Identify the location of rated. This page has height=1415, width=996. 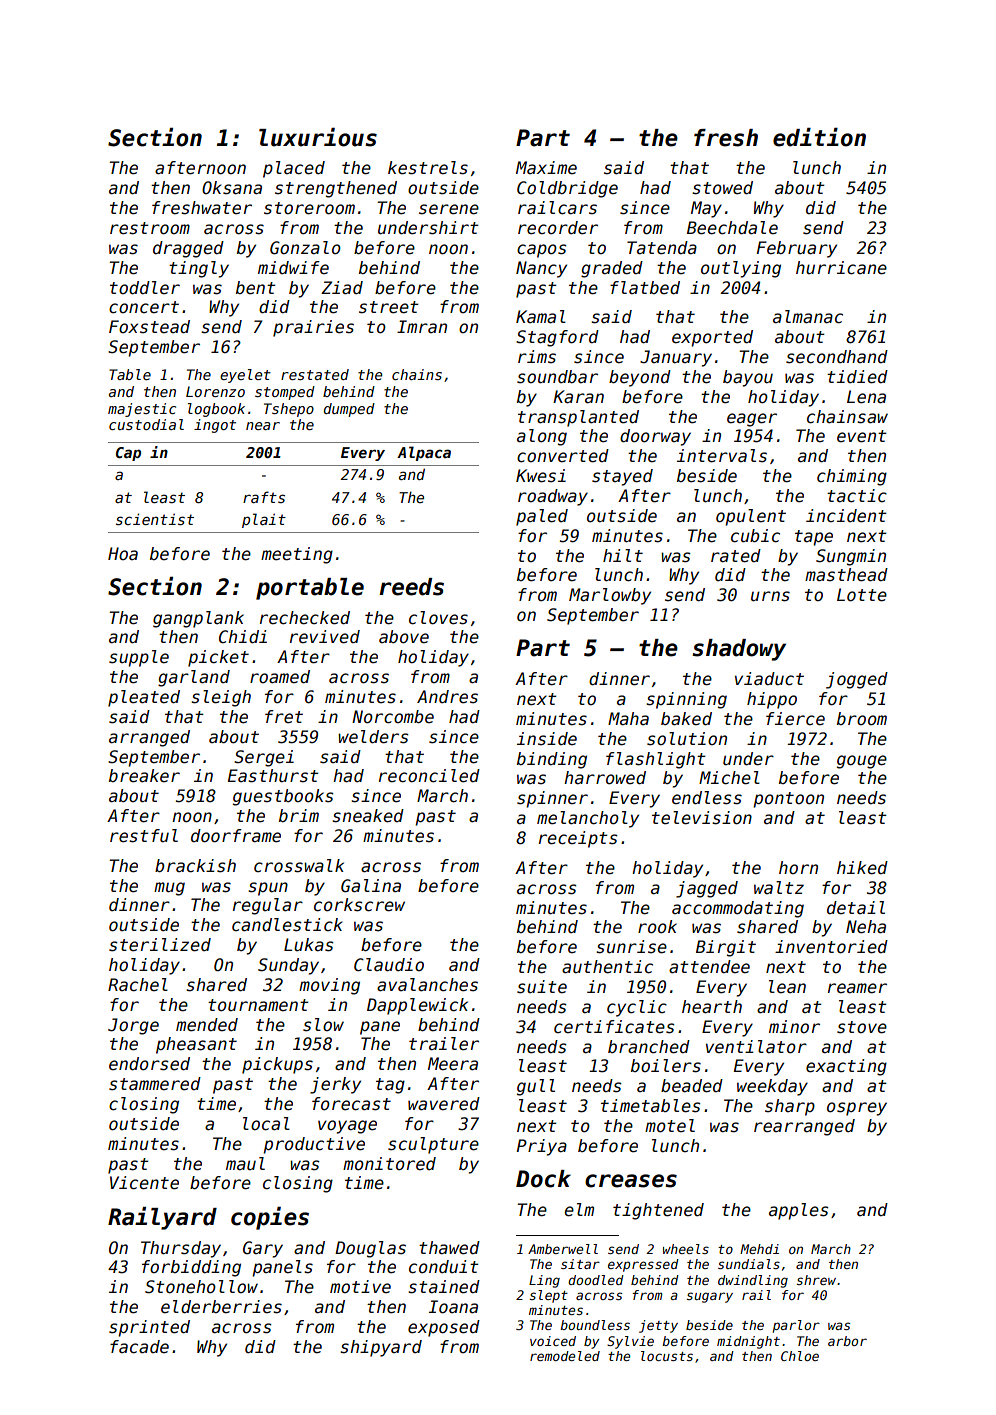
(736, 556).
